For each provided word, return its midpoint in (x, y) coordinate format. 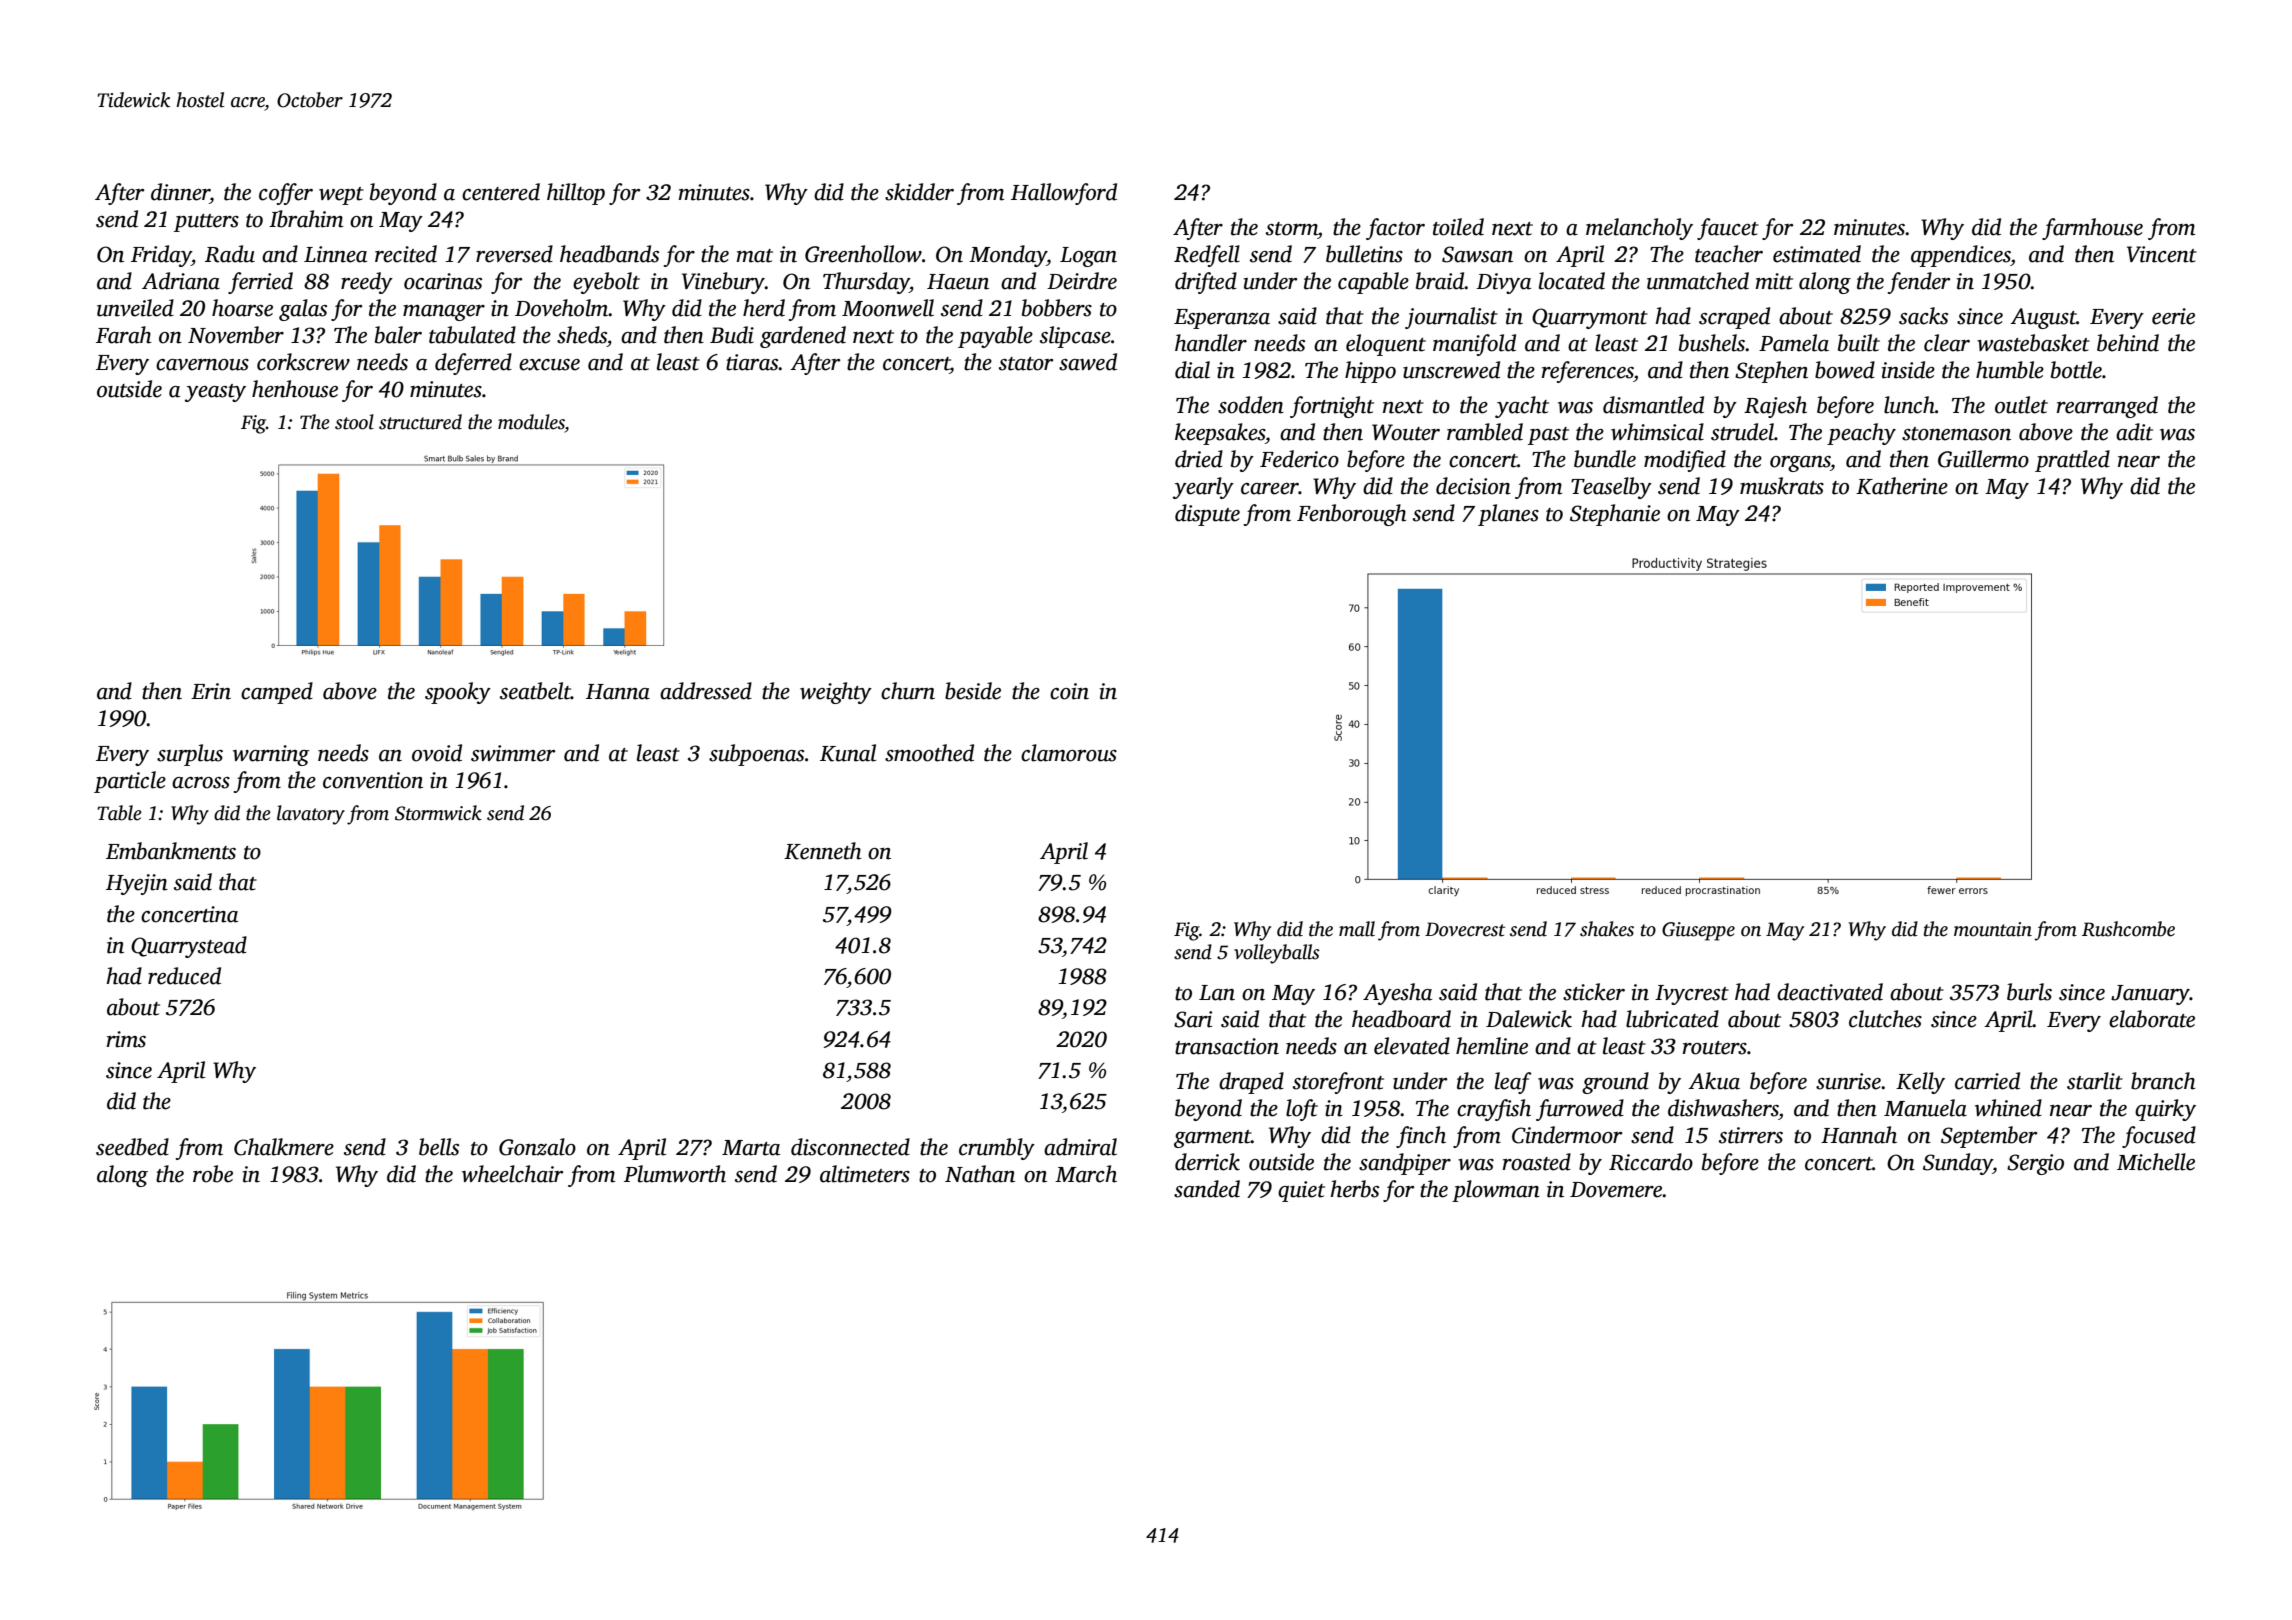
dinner (180, 192)
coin (1069, 691)
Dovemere (1616, 1190)
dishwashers (1723, 1108)
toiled (1458, 227)
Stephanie (1615, 515)
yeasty (215, 393)
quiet (1301, 1191)
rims (126, 1039)
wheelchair (512, 1174)
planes (1508, 515)
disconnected (850, 1147)
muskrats (1782, 486)
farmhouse (2092, 229)
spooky (458, 693)
